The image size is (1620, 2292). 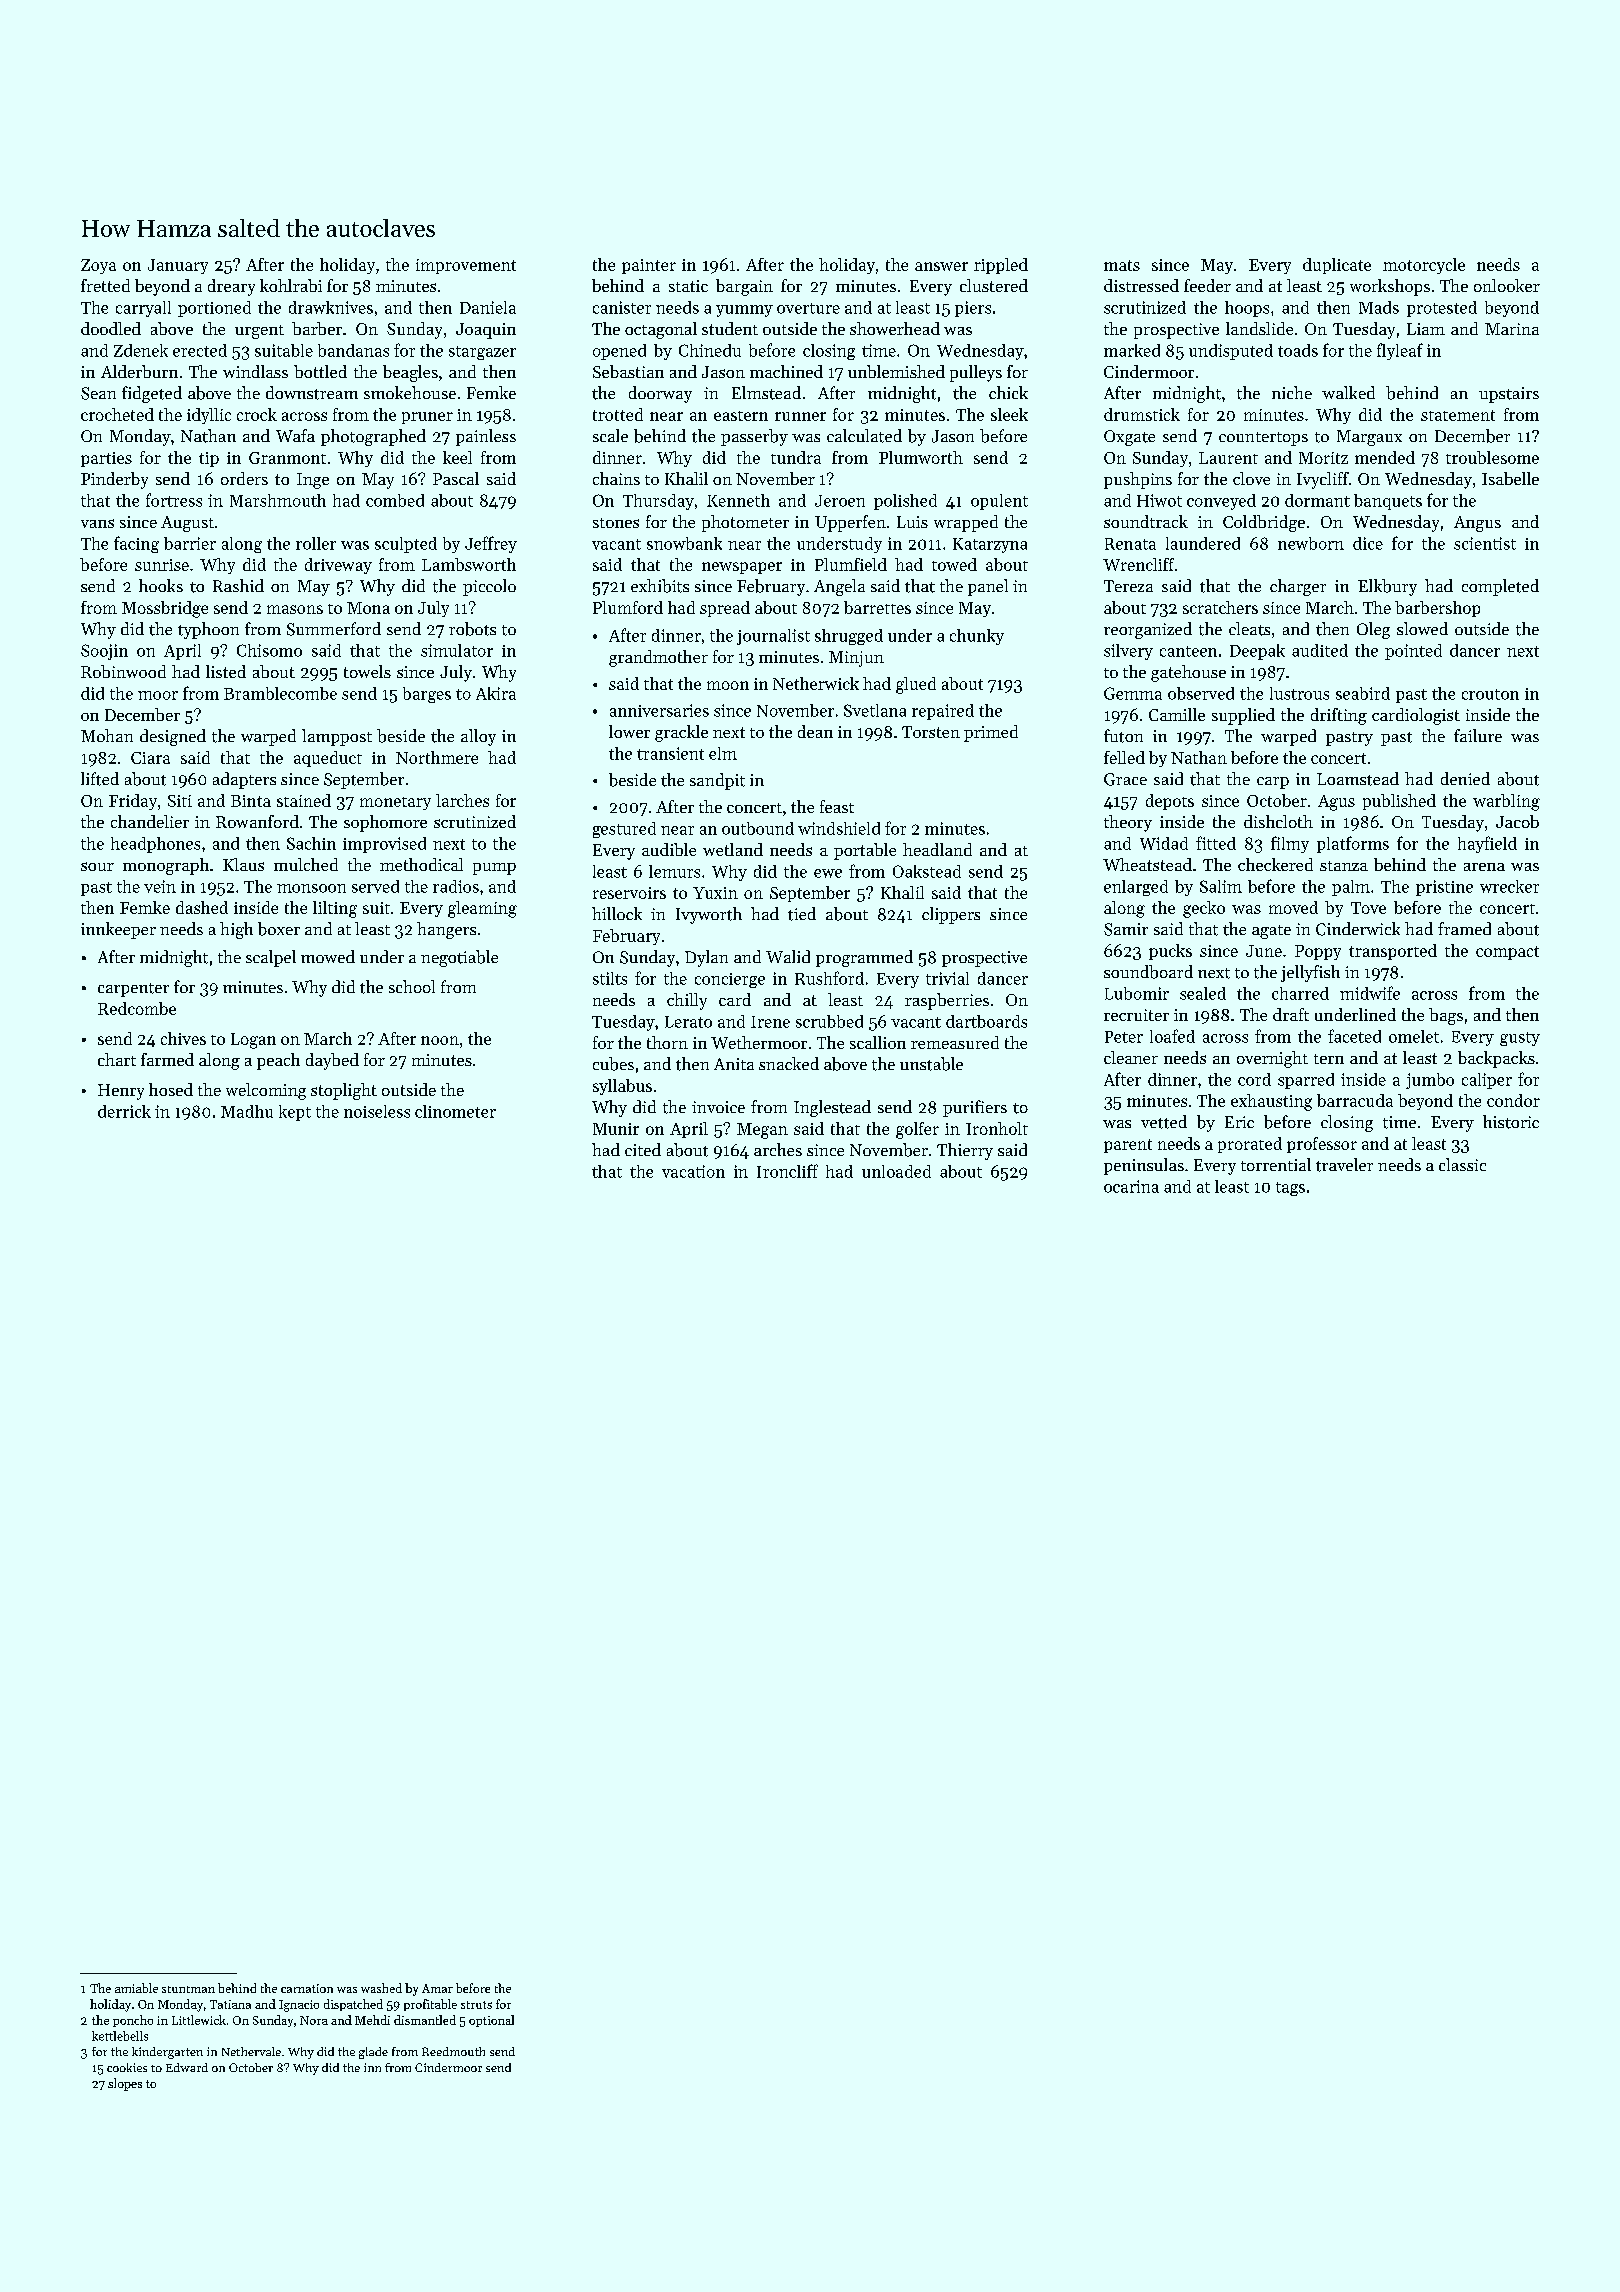 I want to click on Edward, so click(x=187, y=2067).
